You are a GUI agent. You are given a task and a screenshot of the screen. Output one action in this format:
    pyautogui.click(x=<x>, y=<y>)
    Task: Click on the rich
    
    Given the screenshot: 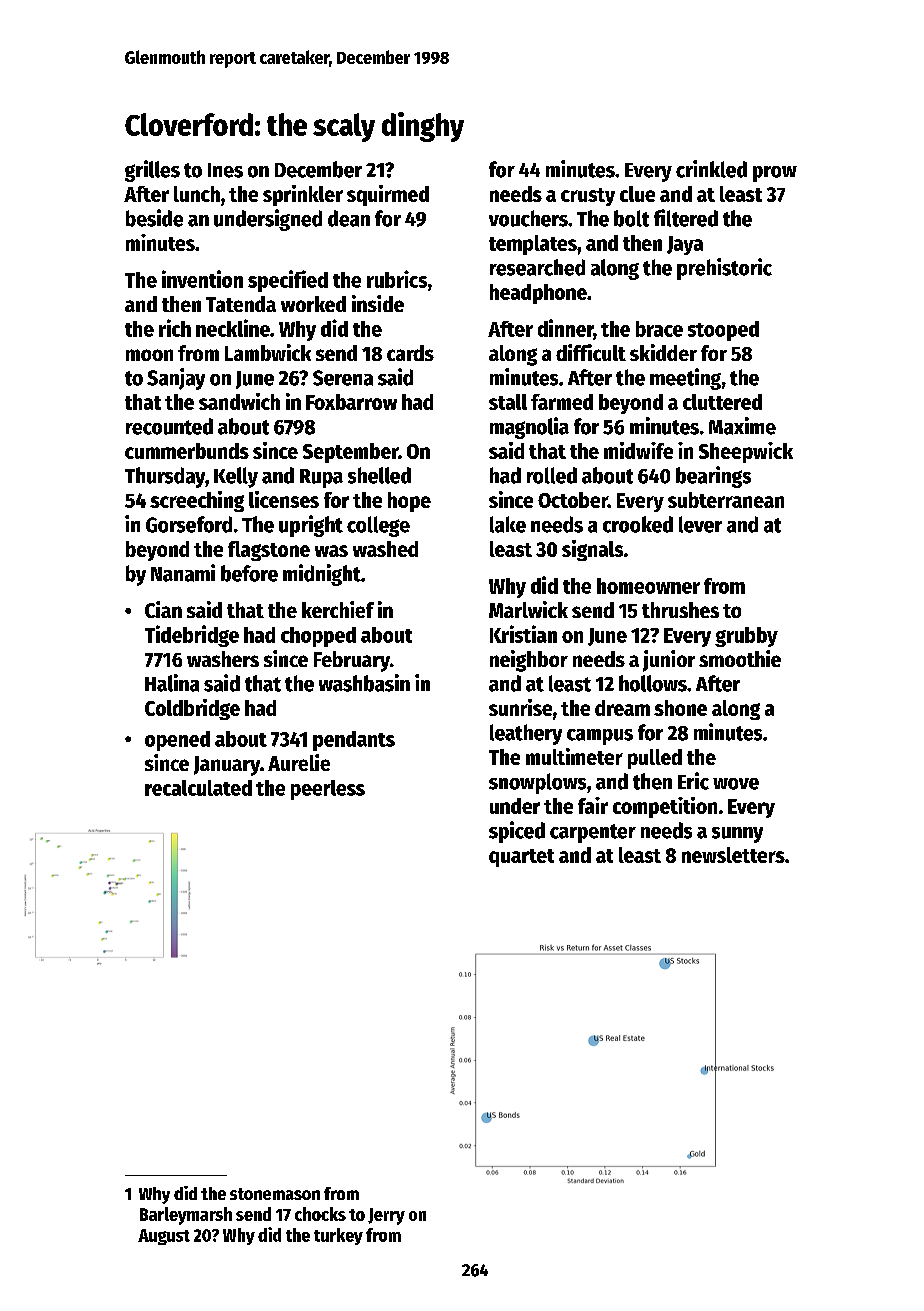 What is the action you would take?
    pyautogui.click(x=175, y=328)
